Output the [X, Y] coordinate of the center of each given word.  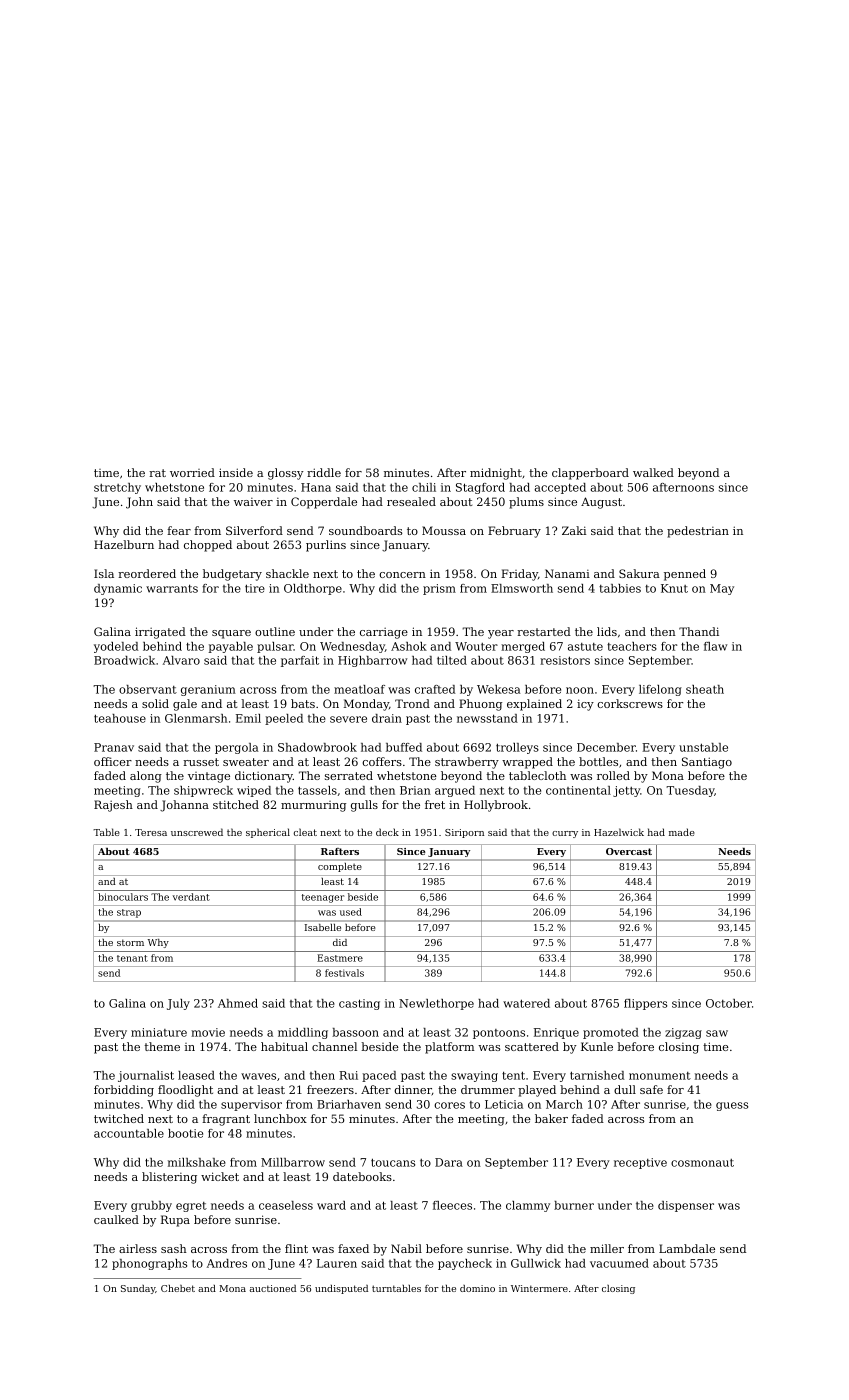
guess [732, 1106]
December [606, 747]
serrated [349, 775]
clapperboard [590, 474]
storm [130, 942]
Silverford [254, 530]
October [729, 1003]
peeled [284, 719]
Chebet [178, 1288]
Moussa [444, 530]
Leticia [504, 1104]
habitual [284, 1046]
